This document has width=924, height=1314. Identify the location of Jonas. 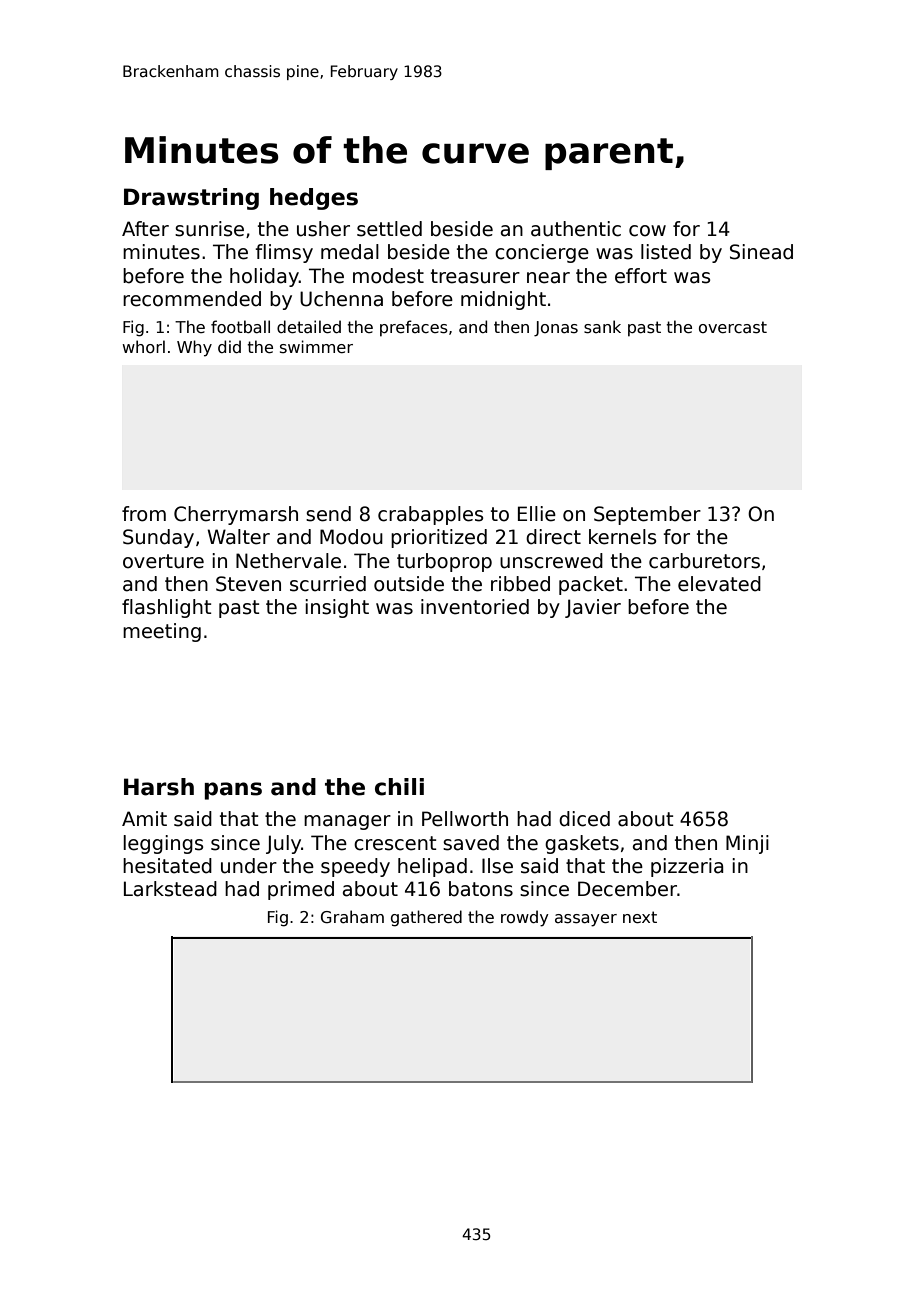
(556, 329).
